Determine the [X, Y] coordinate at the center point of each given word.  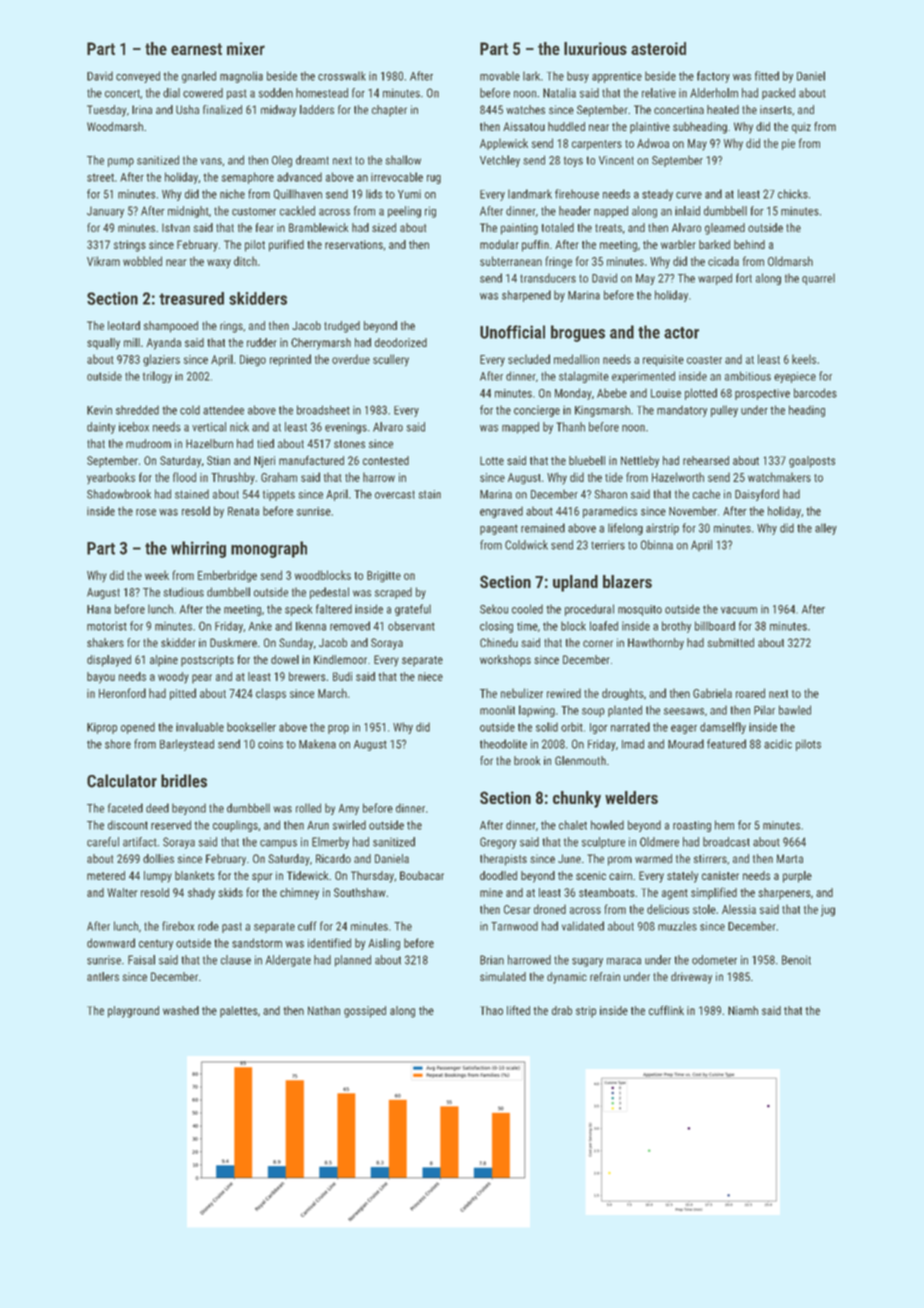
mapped [520, 428]
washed [181, 1010]
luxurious [595, 48]
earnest [196, 49]
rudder [262, 342]
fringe [558, 262]
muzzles [677, 926]
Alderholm [714, 93]
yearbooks [111, 478]
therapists [503, 860]
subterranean [511, 261]
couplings [235, 826]
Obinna [657, 545]
